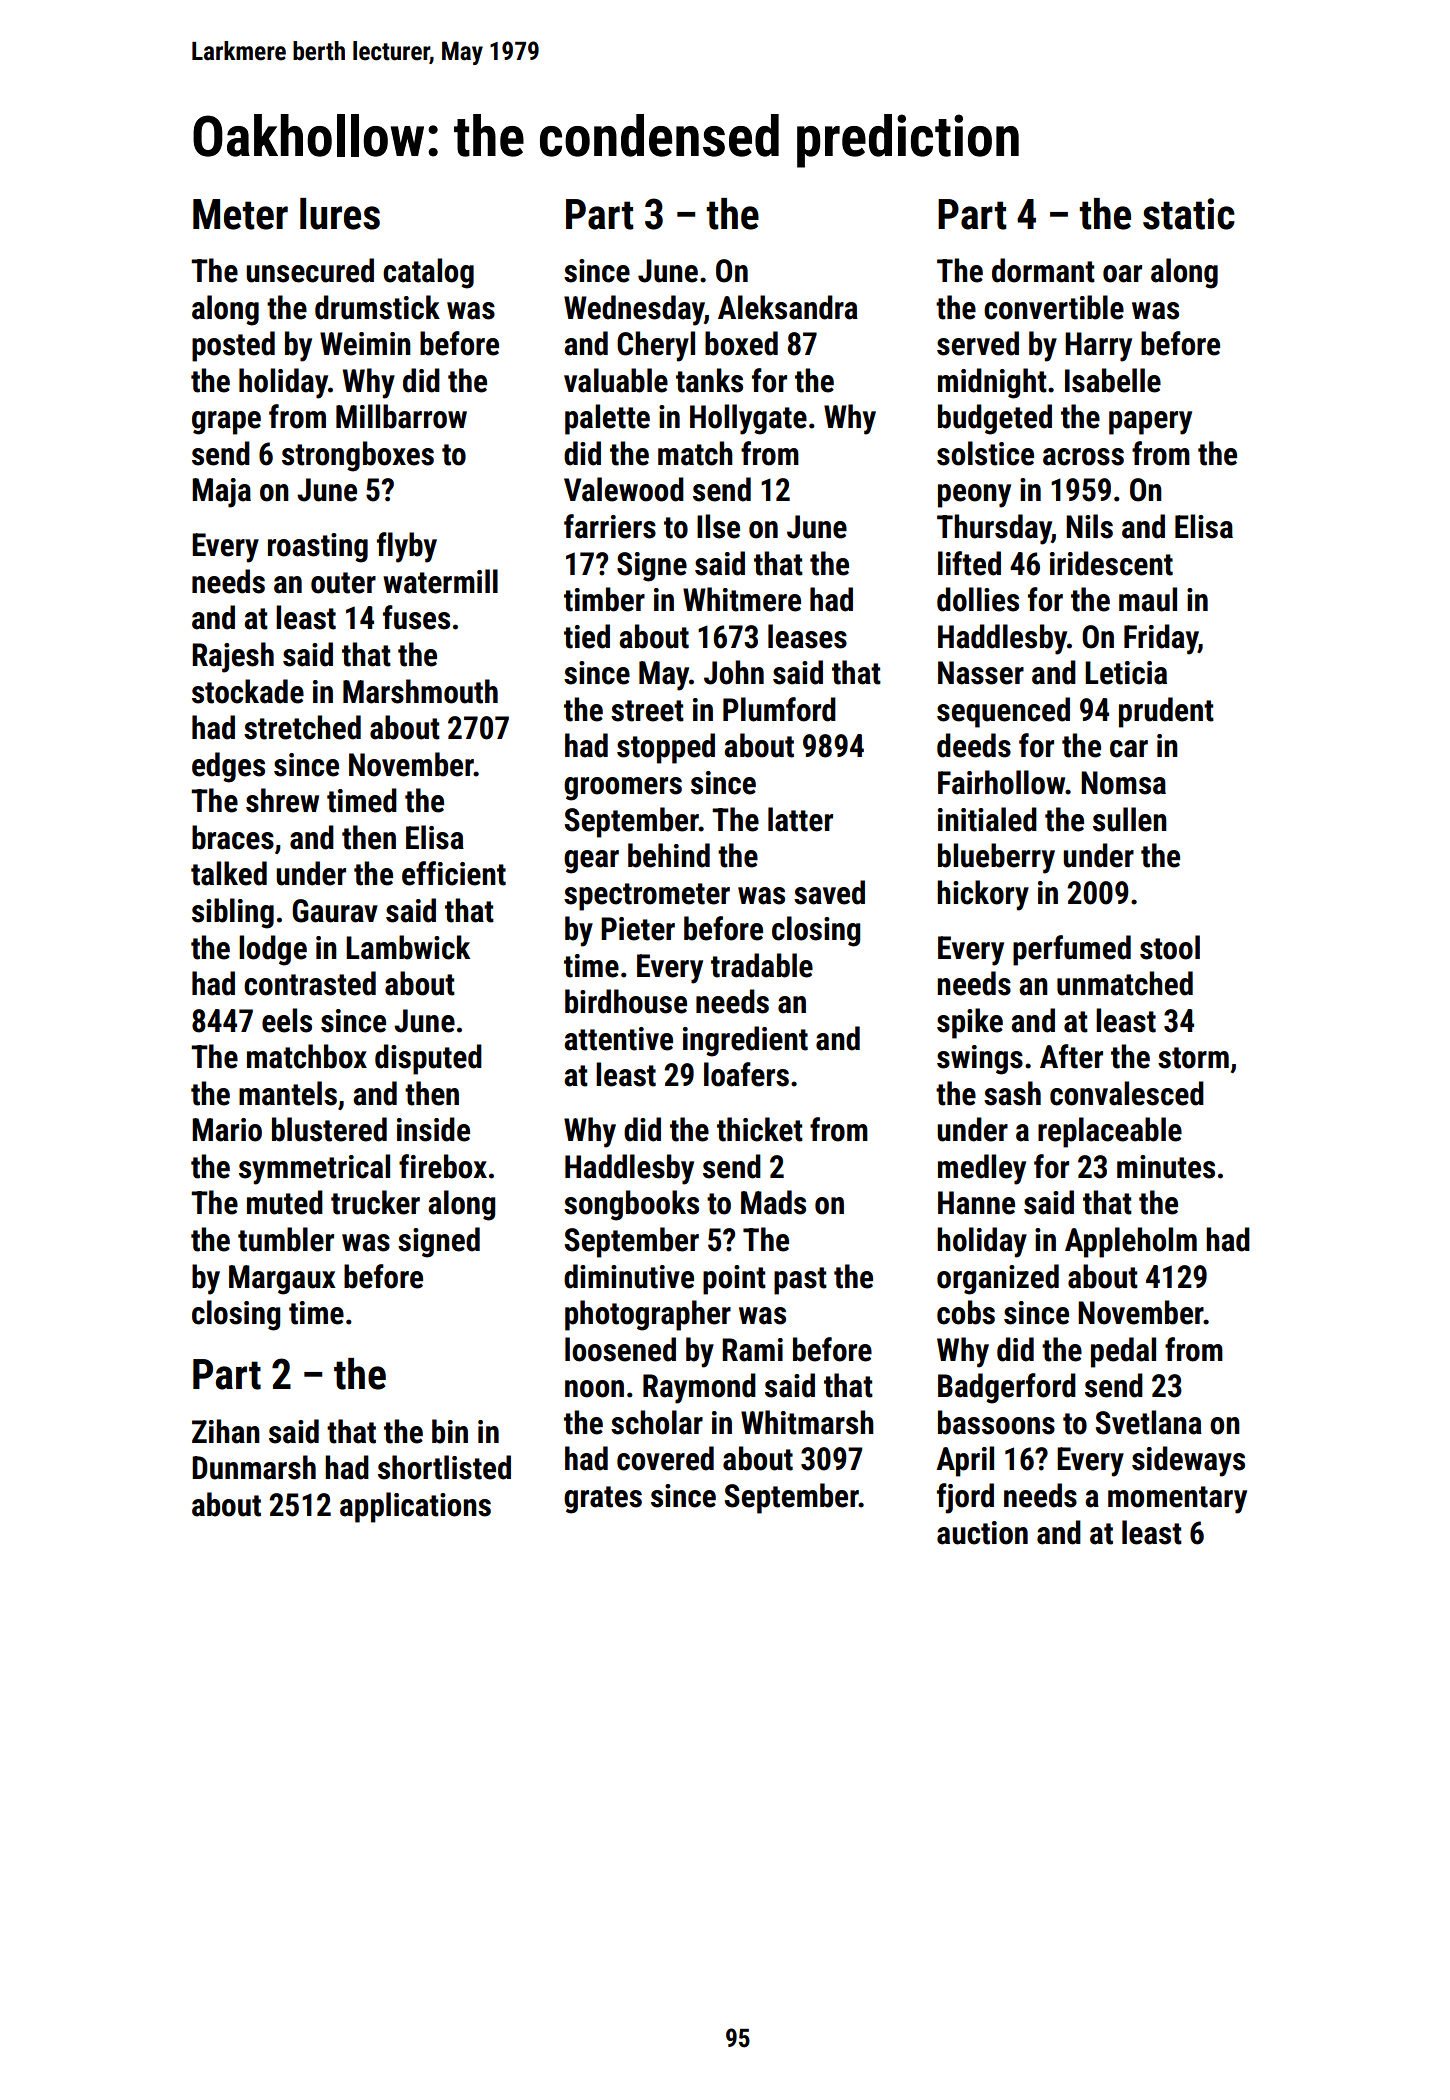 The width and height of the page is (1450, 2100). Describe the element at coordinates (440, 581) in the page. I see `watermill` at that location.
